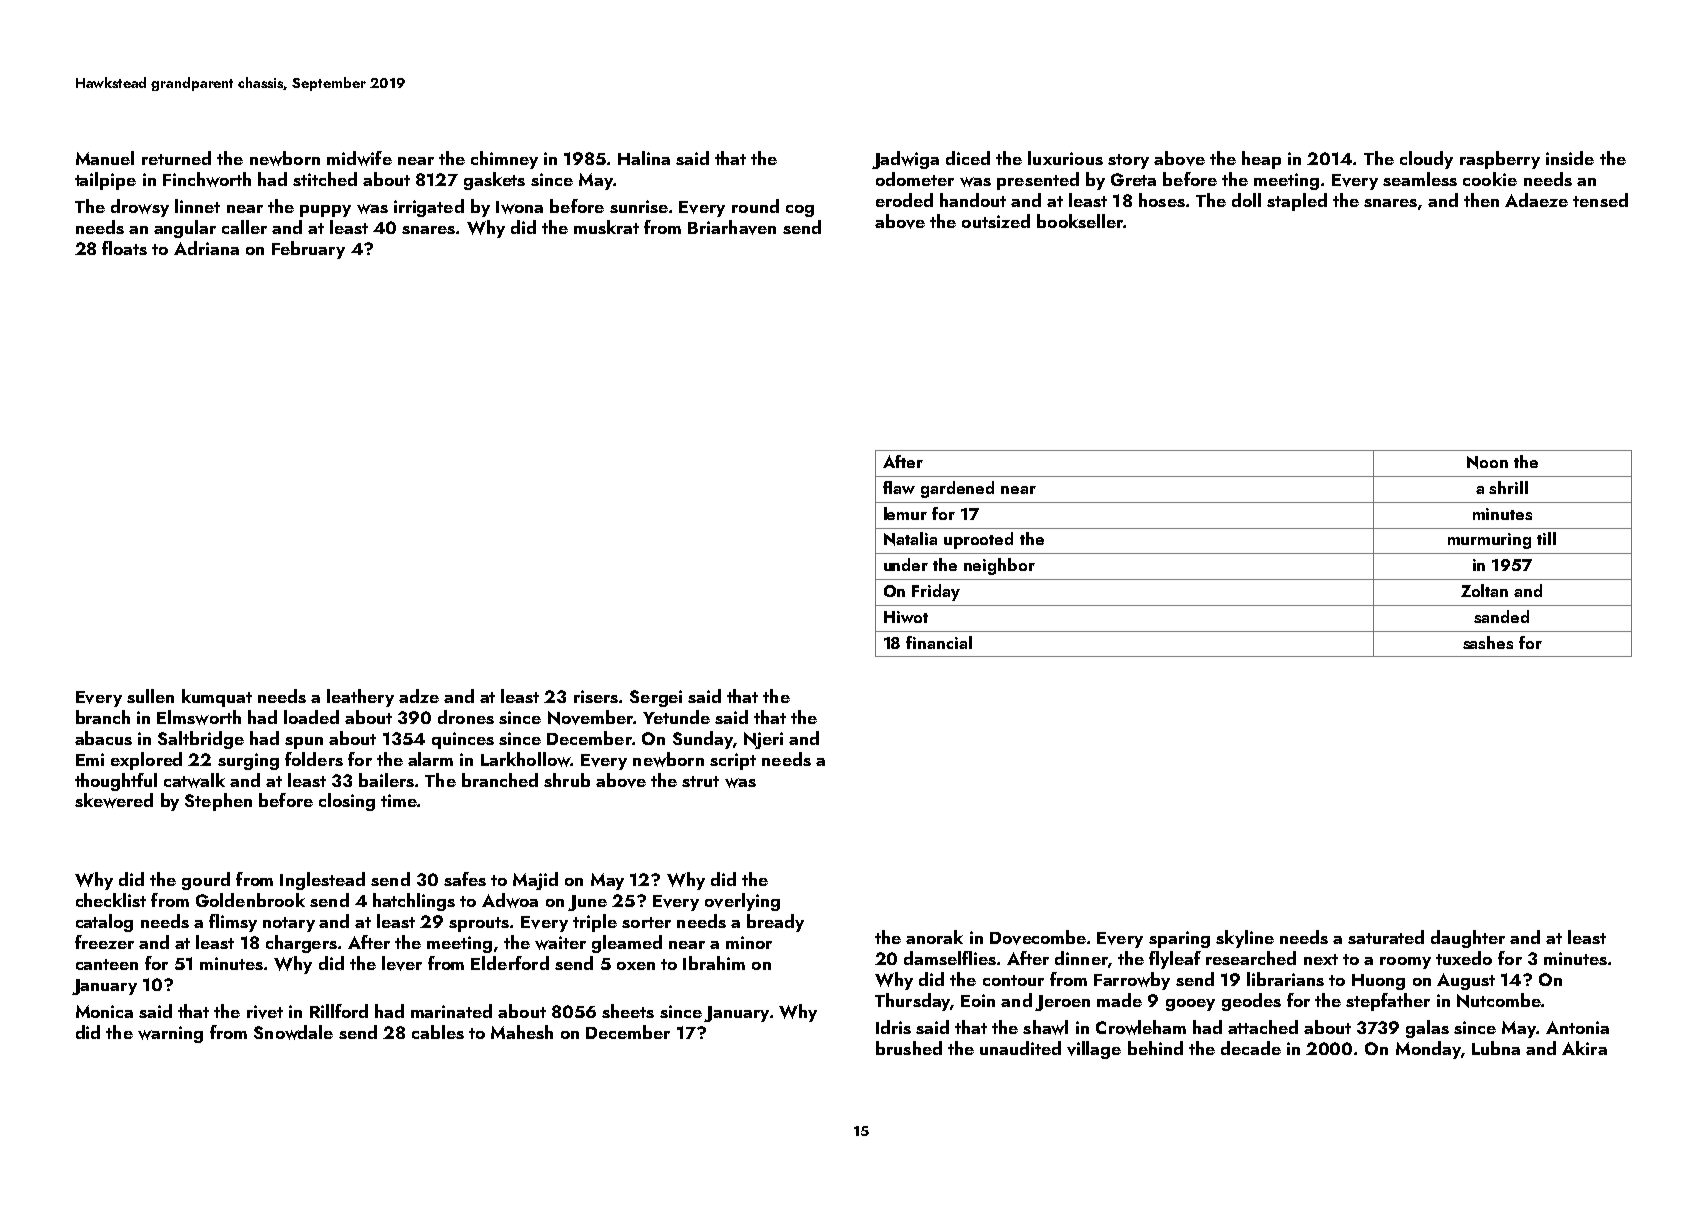  What do you see at coordinates (999, 566) in the image?
I see `neighbor` at bounding box center [999, 566].
